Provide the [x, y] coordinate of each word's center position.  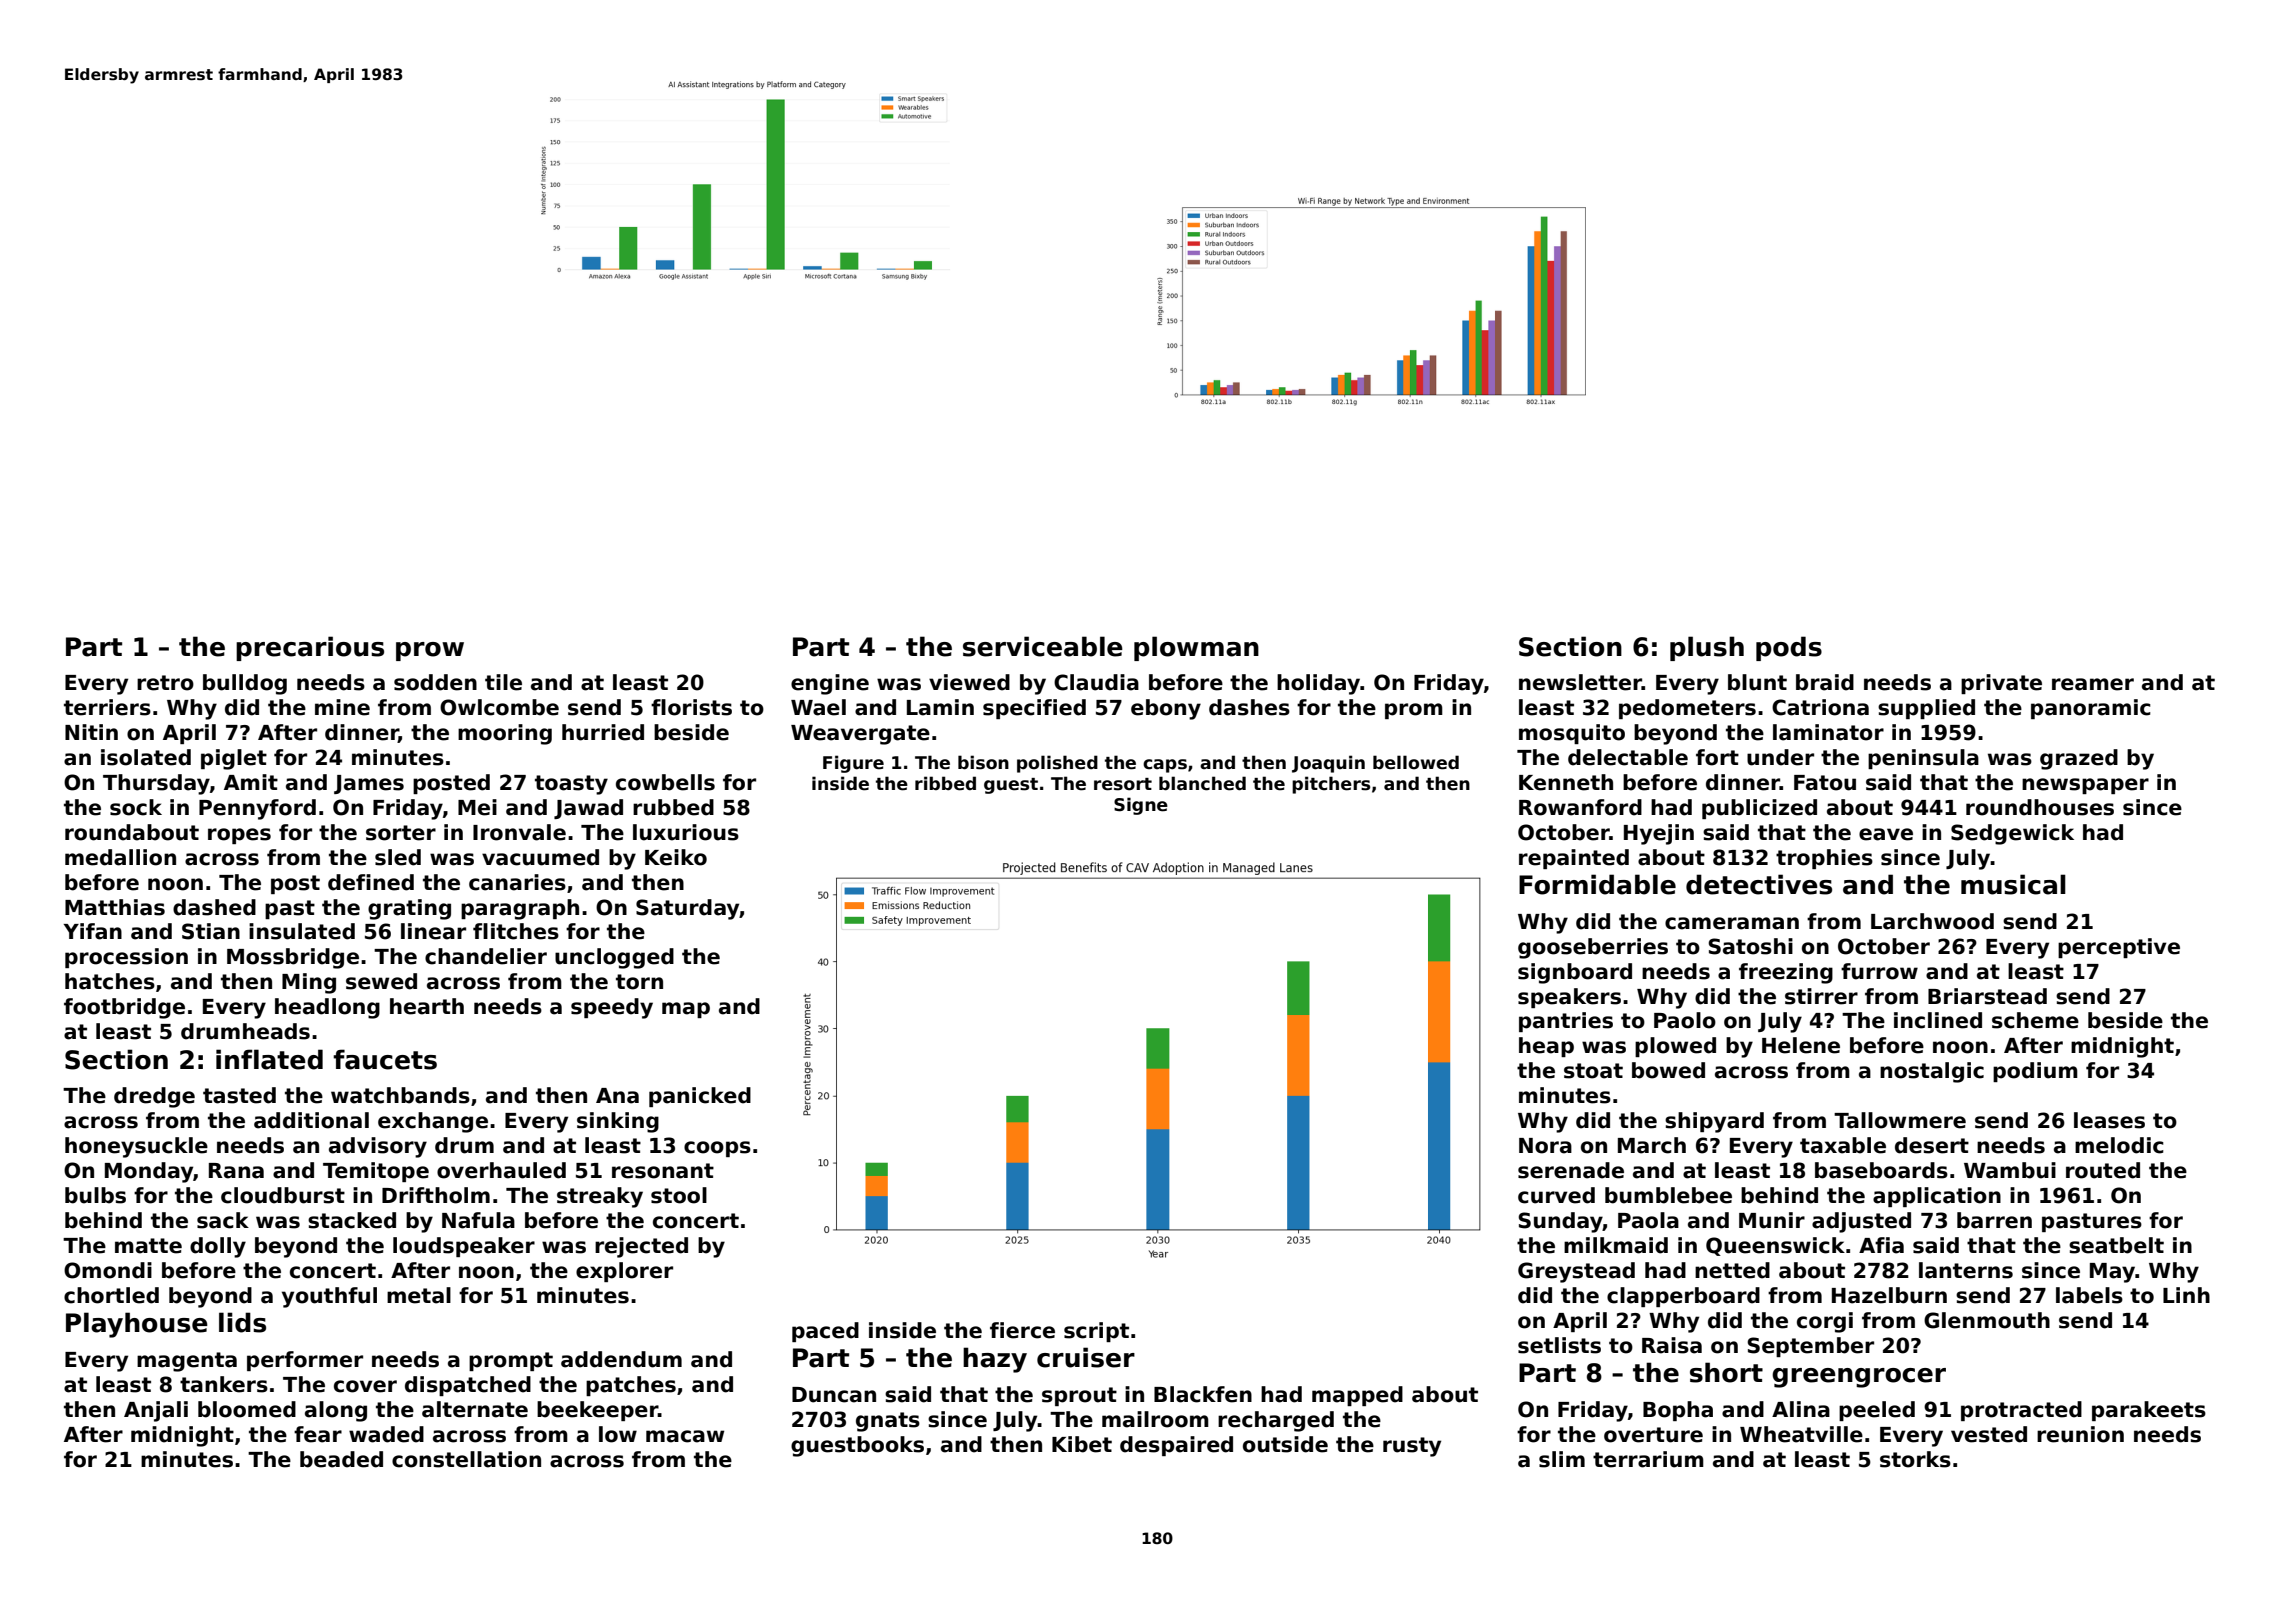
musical [2013, 884]
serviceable [1043, 646]
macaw [685, 1436]
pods [1789, 648]
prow [430, 651]
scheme [2035, 1020]
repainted [1574, 859]
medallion [120, 857]
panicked [700, 1097]
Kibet [1082, 1444]
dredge [154, 1097]
